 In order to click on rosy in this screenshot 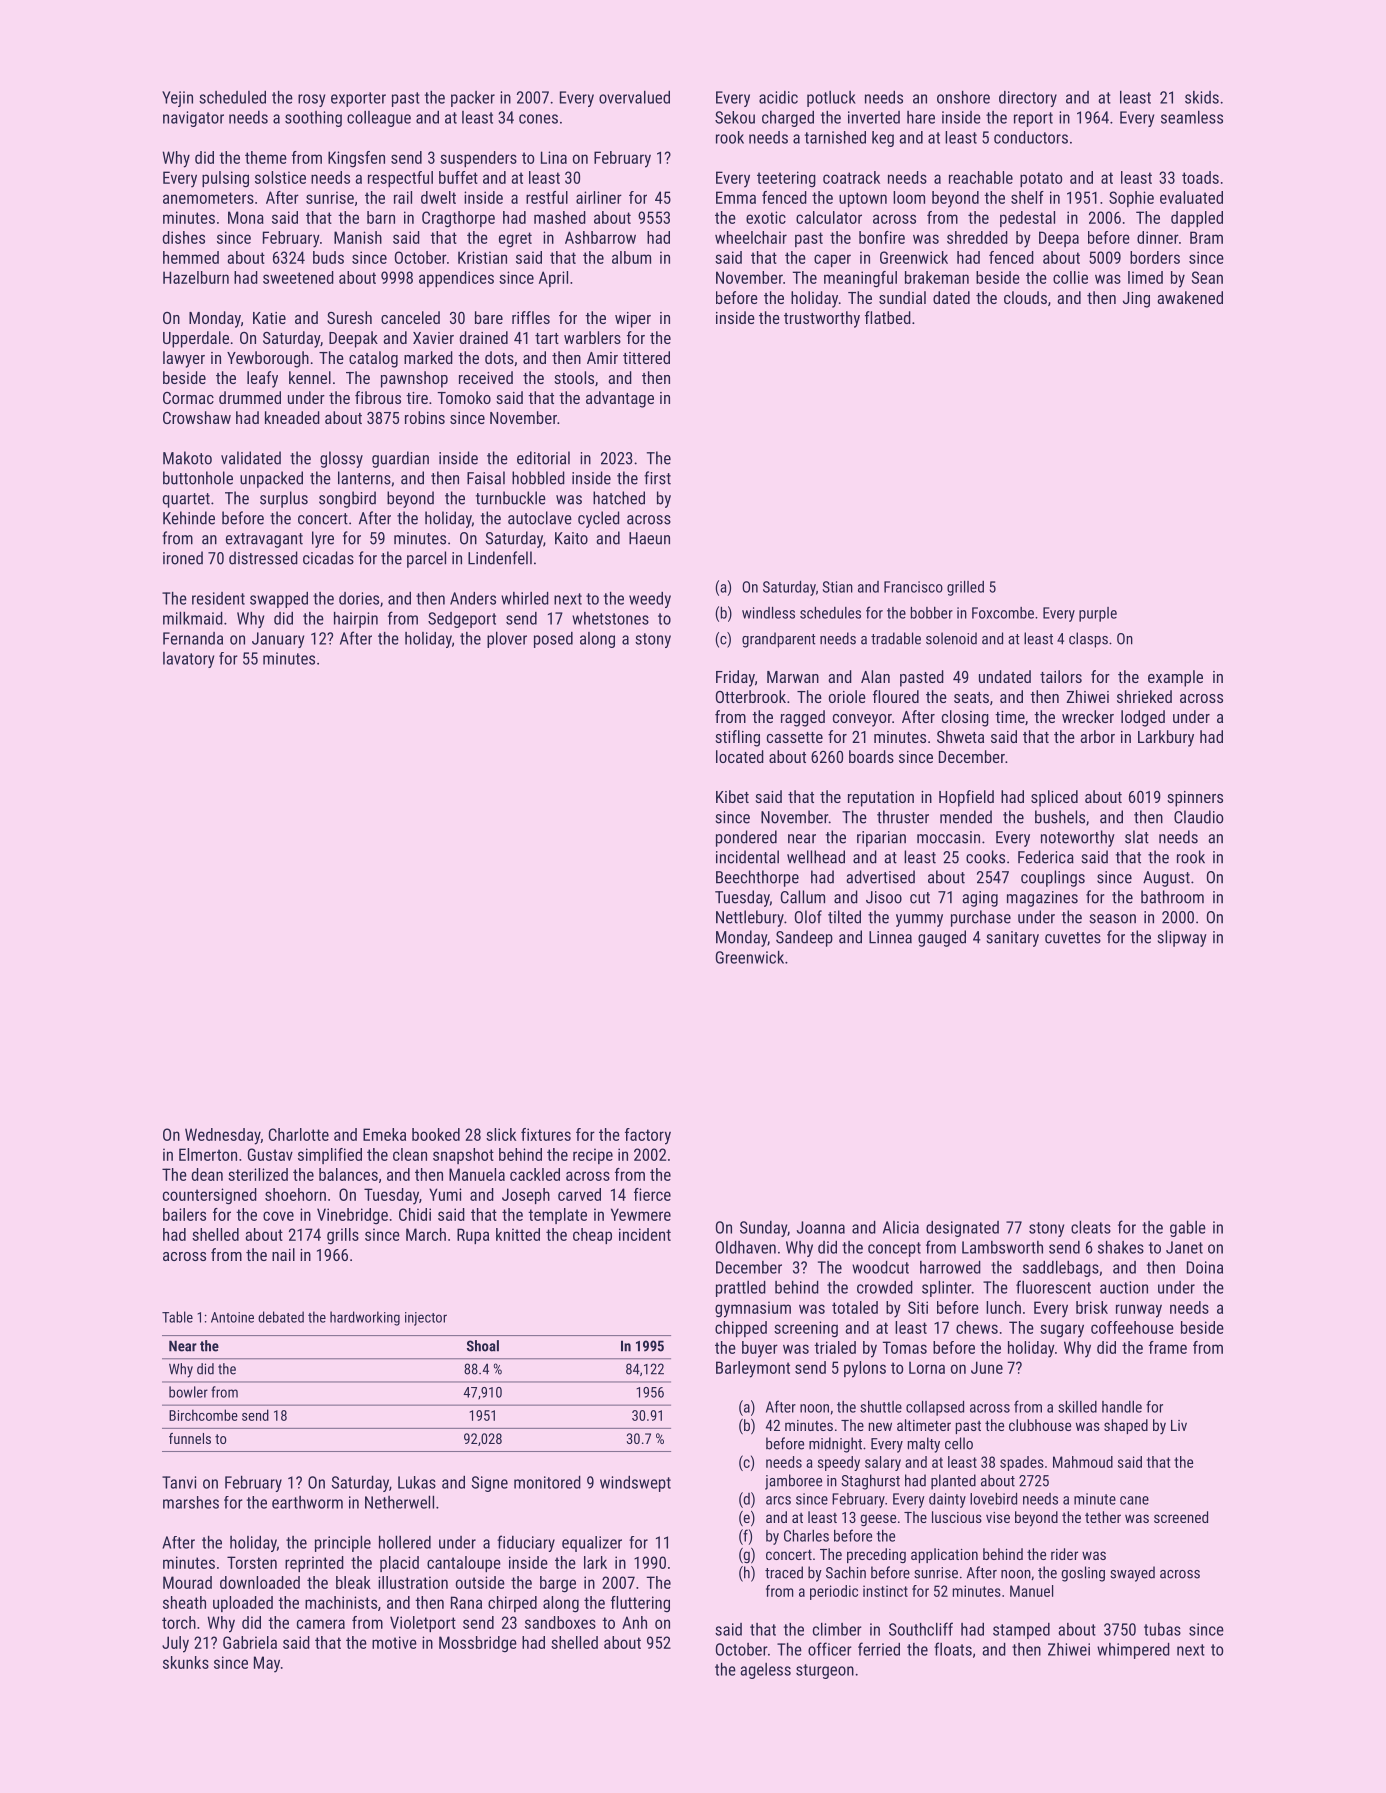, I will do `click(311, 100)`.
